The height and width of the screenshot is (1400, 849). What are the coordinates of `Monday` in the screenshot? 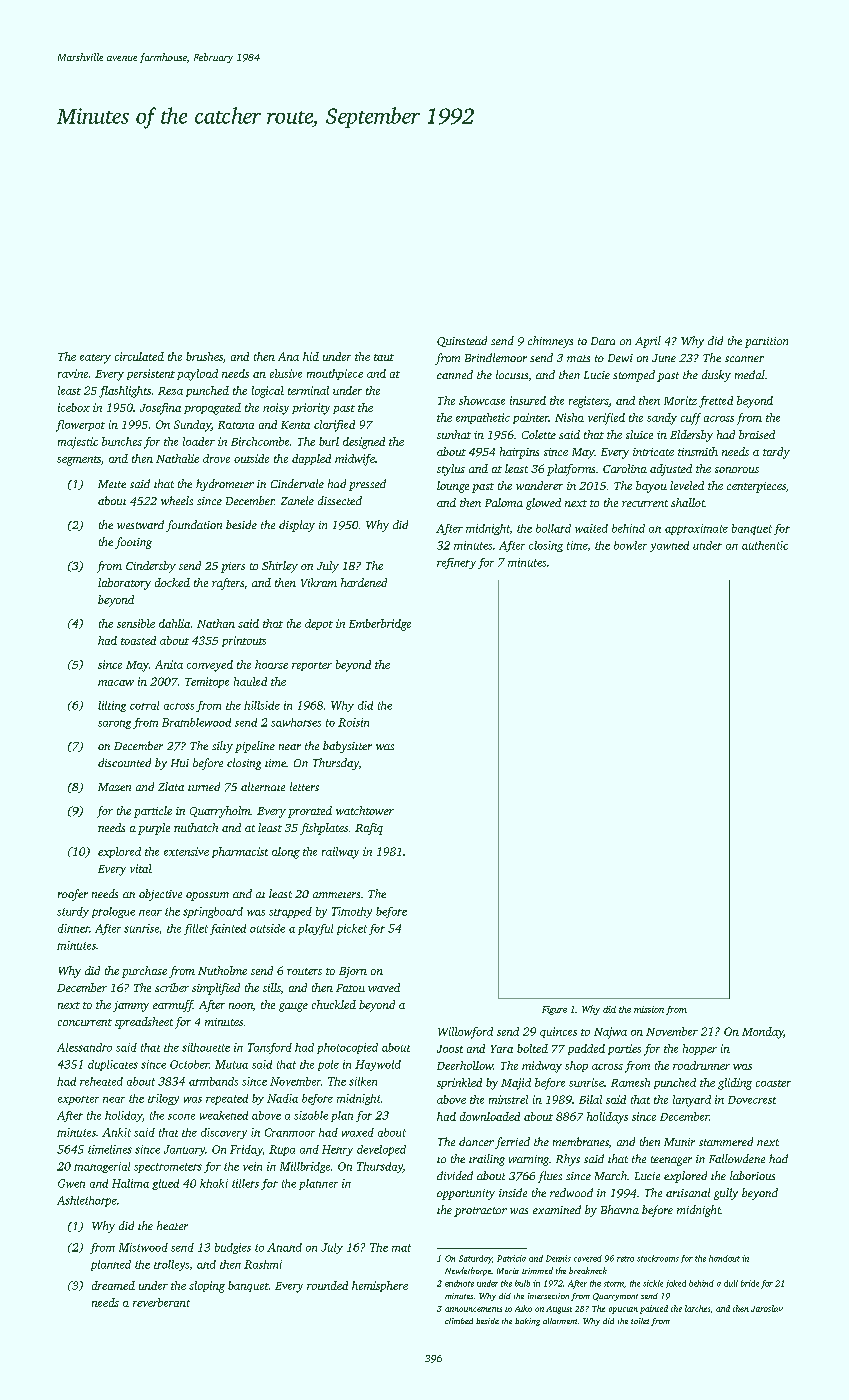 It's located at (762, 1033).
